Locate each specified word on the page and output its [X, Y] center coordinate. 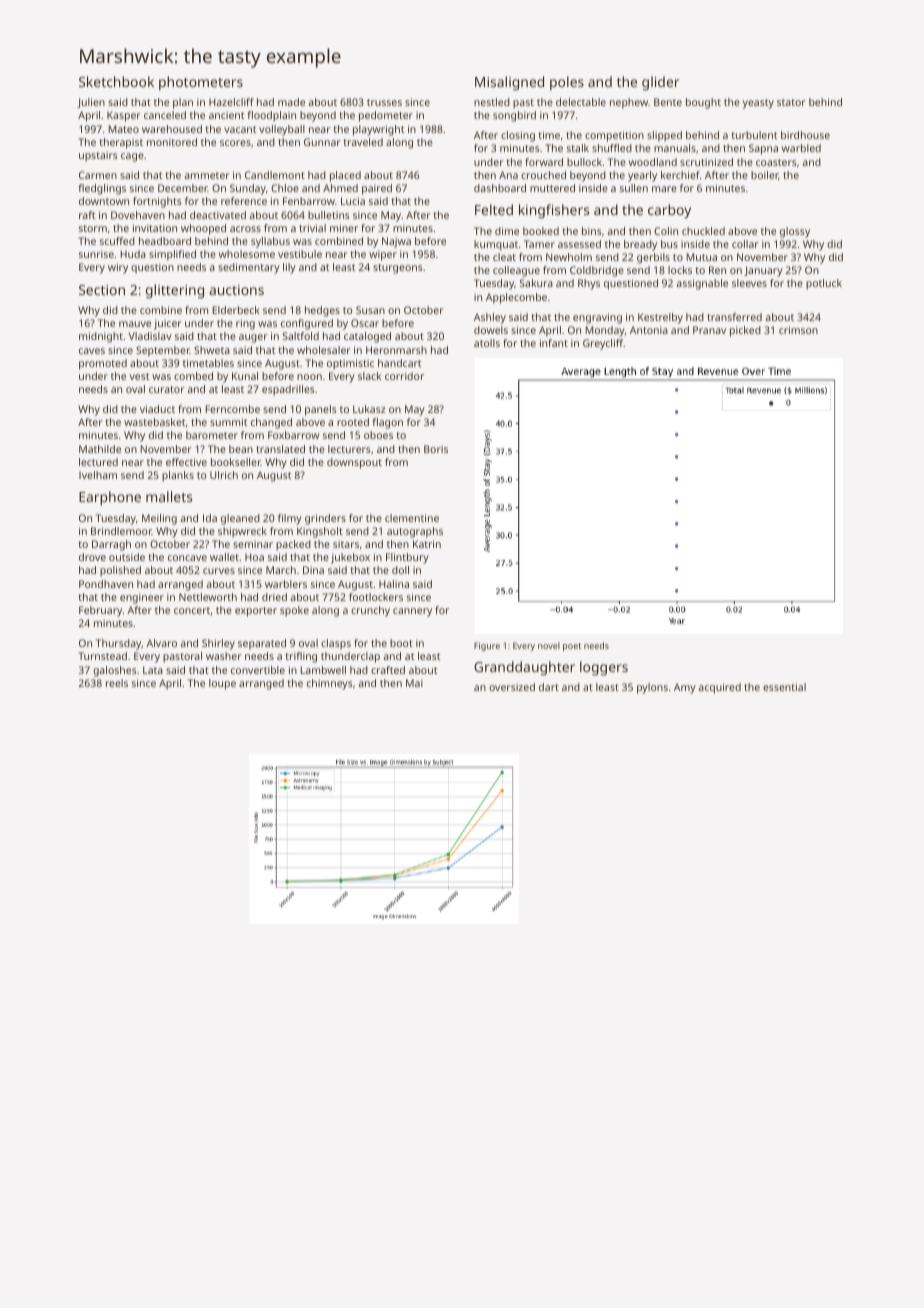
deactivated [218, 215]
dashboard [500, 188]
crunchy [370, 611]
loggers [604, 668]
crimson [798, 330]
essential [784, 687]
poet [572, 647]
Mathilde [100, 449]
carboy [669, 211]
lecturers [349, 449]
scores [235, 143]
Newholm [569, 257]
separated [262, 644]
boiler [765, 175]
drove [92, 557]
